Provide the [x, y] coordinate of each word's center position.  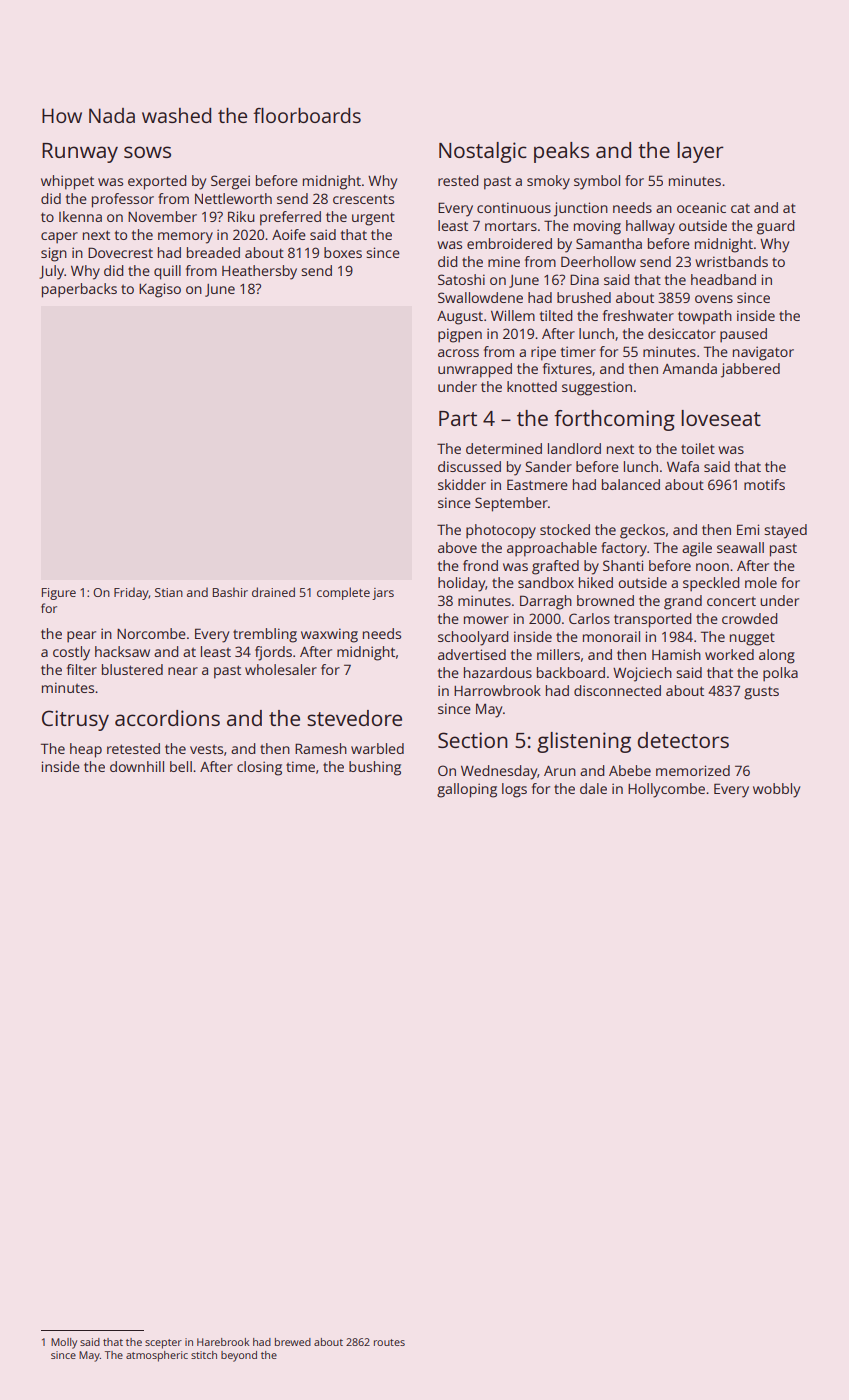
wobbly [776, 790]
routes [389, 1342]
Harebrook [223, 1342]
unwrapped [475, 370]
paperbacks [79, 290]
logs [514, 790]
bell [181, 766]
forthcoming [614, 420]
